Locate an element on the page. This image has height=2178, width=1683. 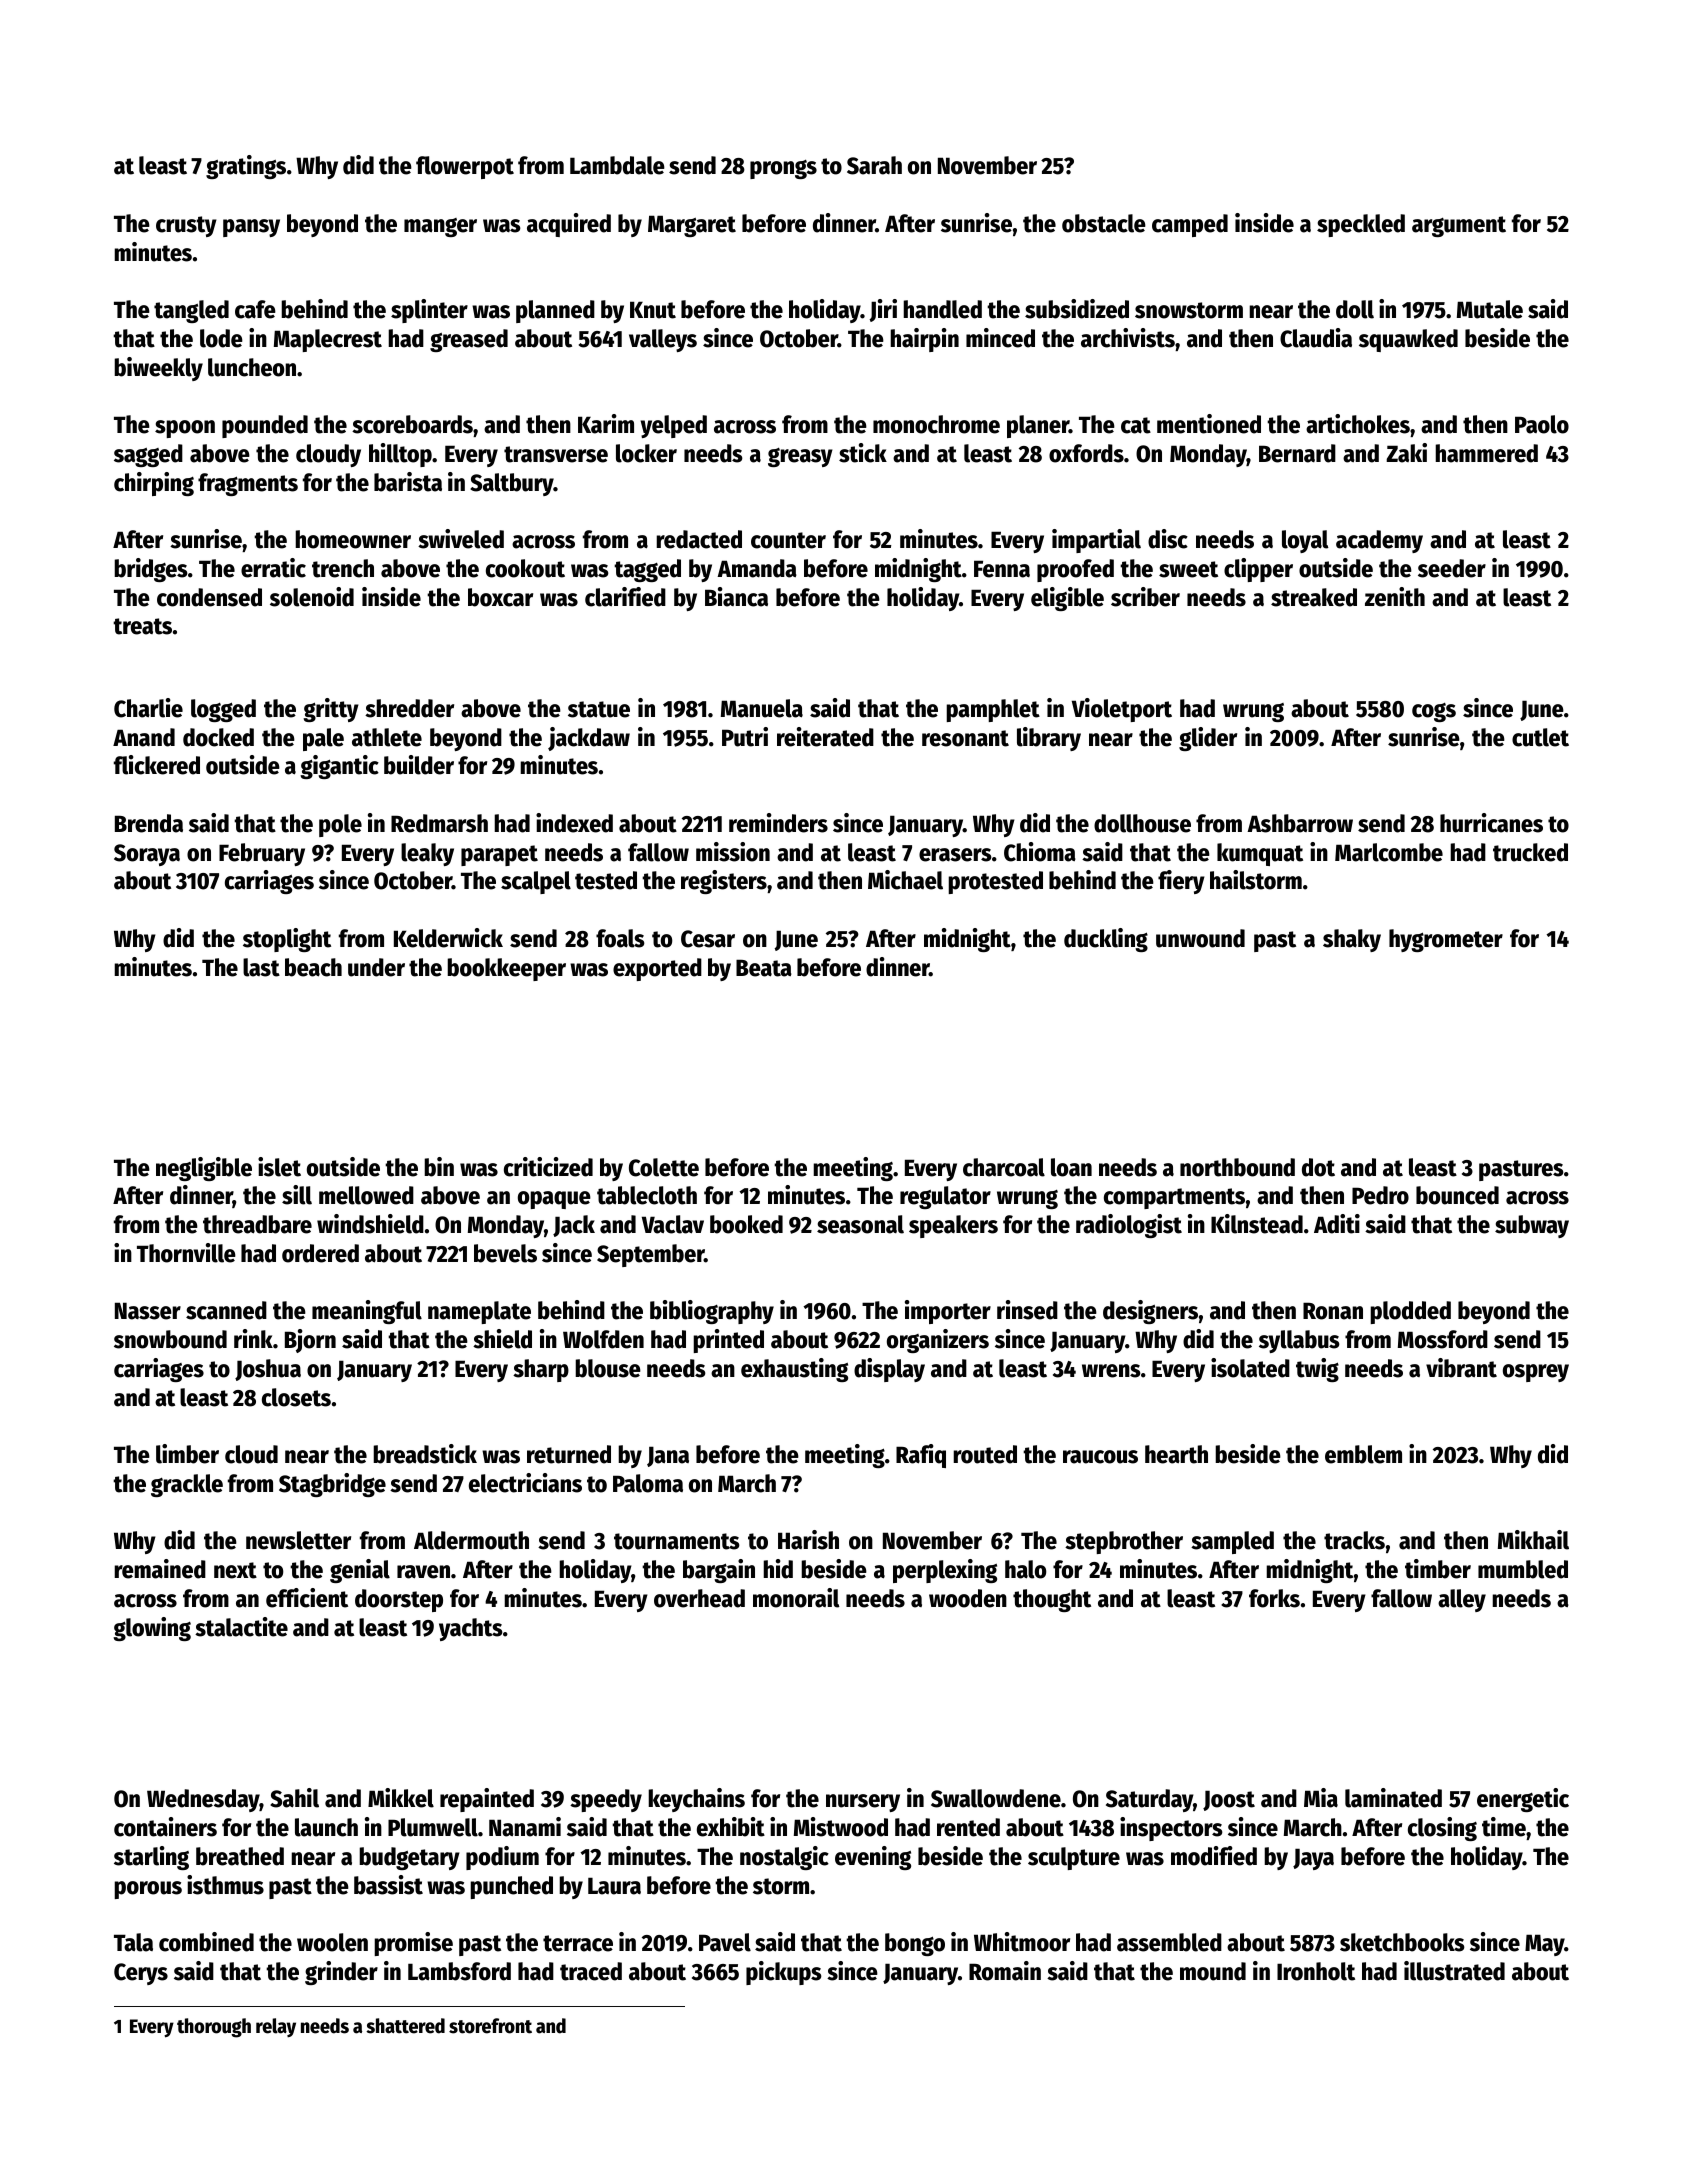
disc is located at coordinates (1168, 539).
